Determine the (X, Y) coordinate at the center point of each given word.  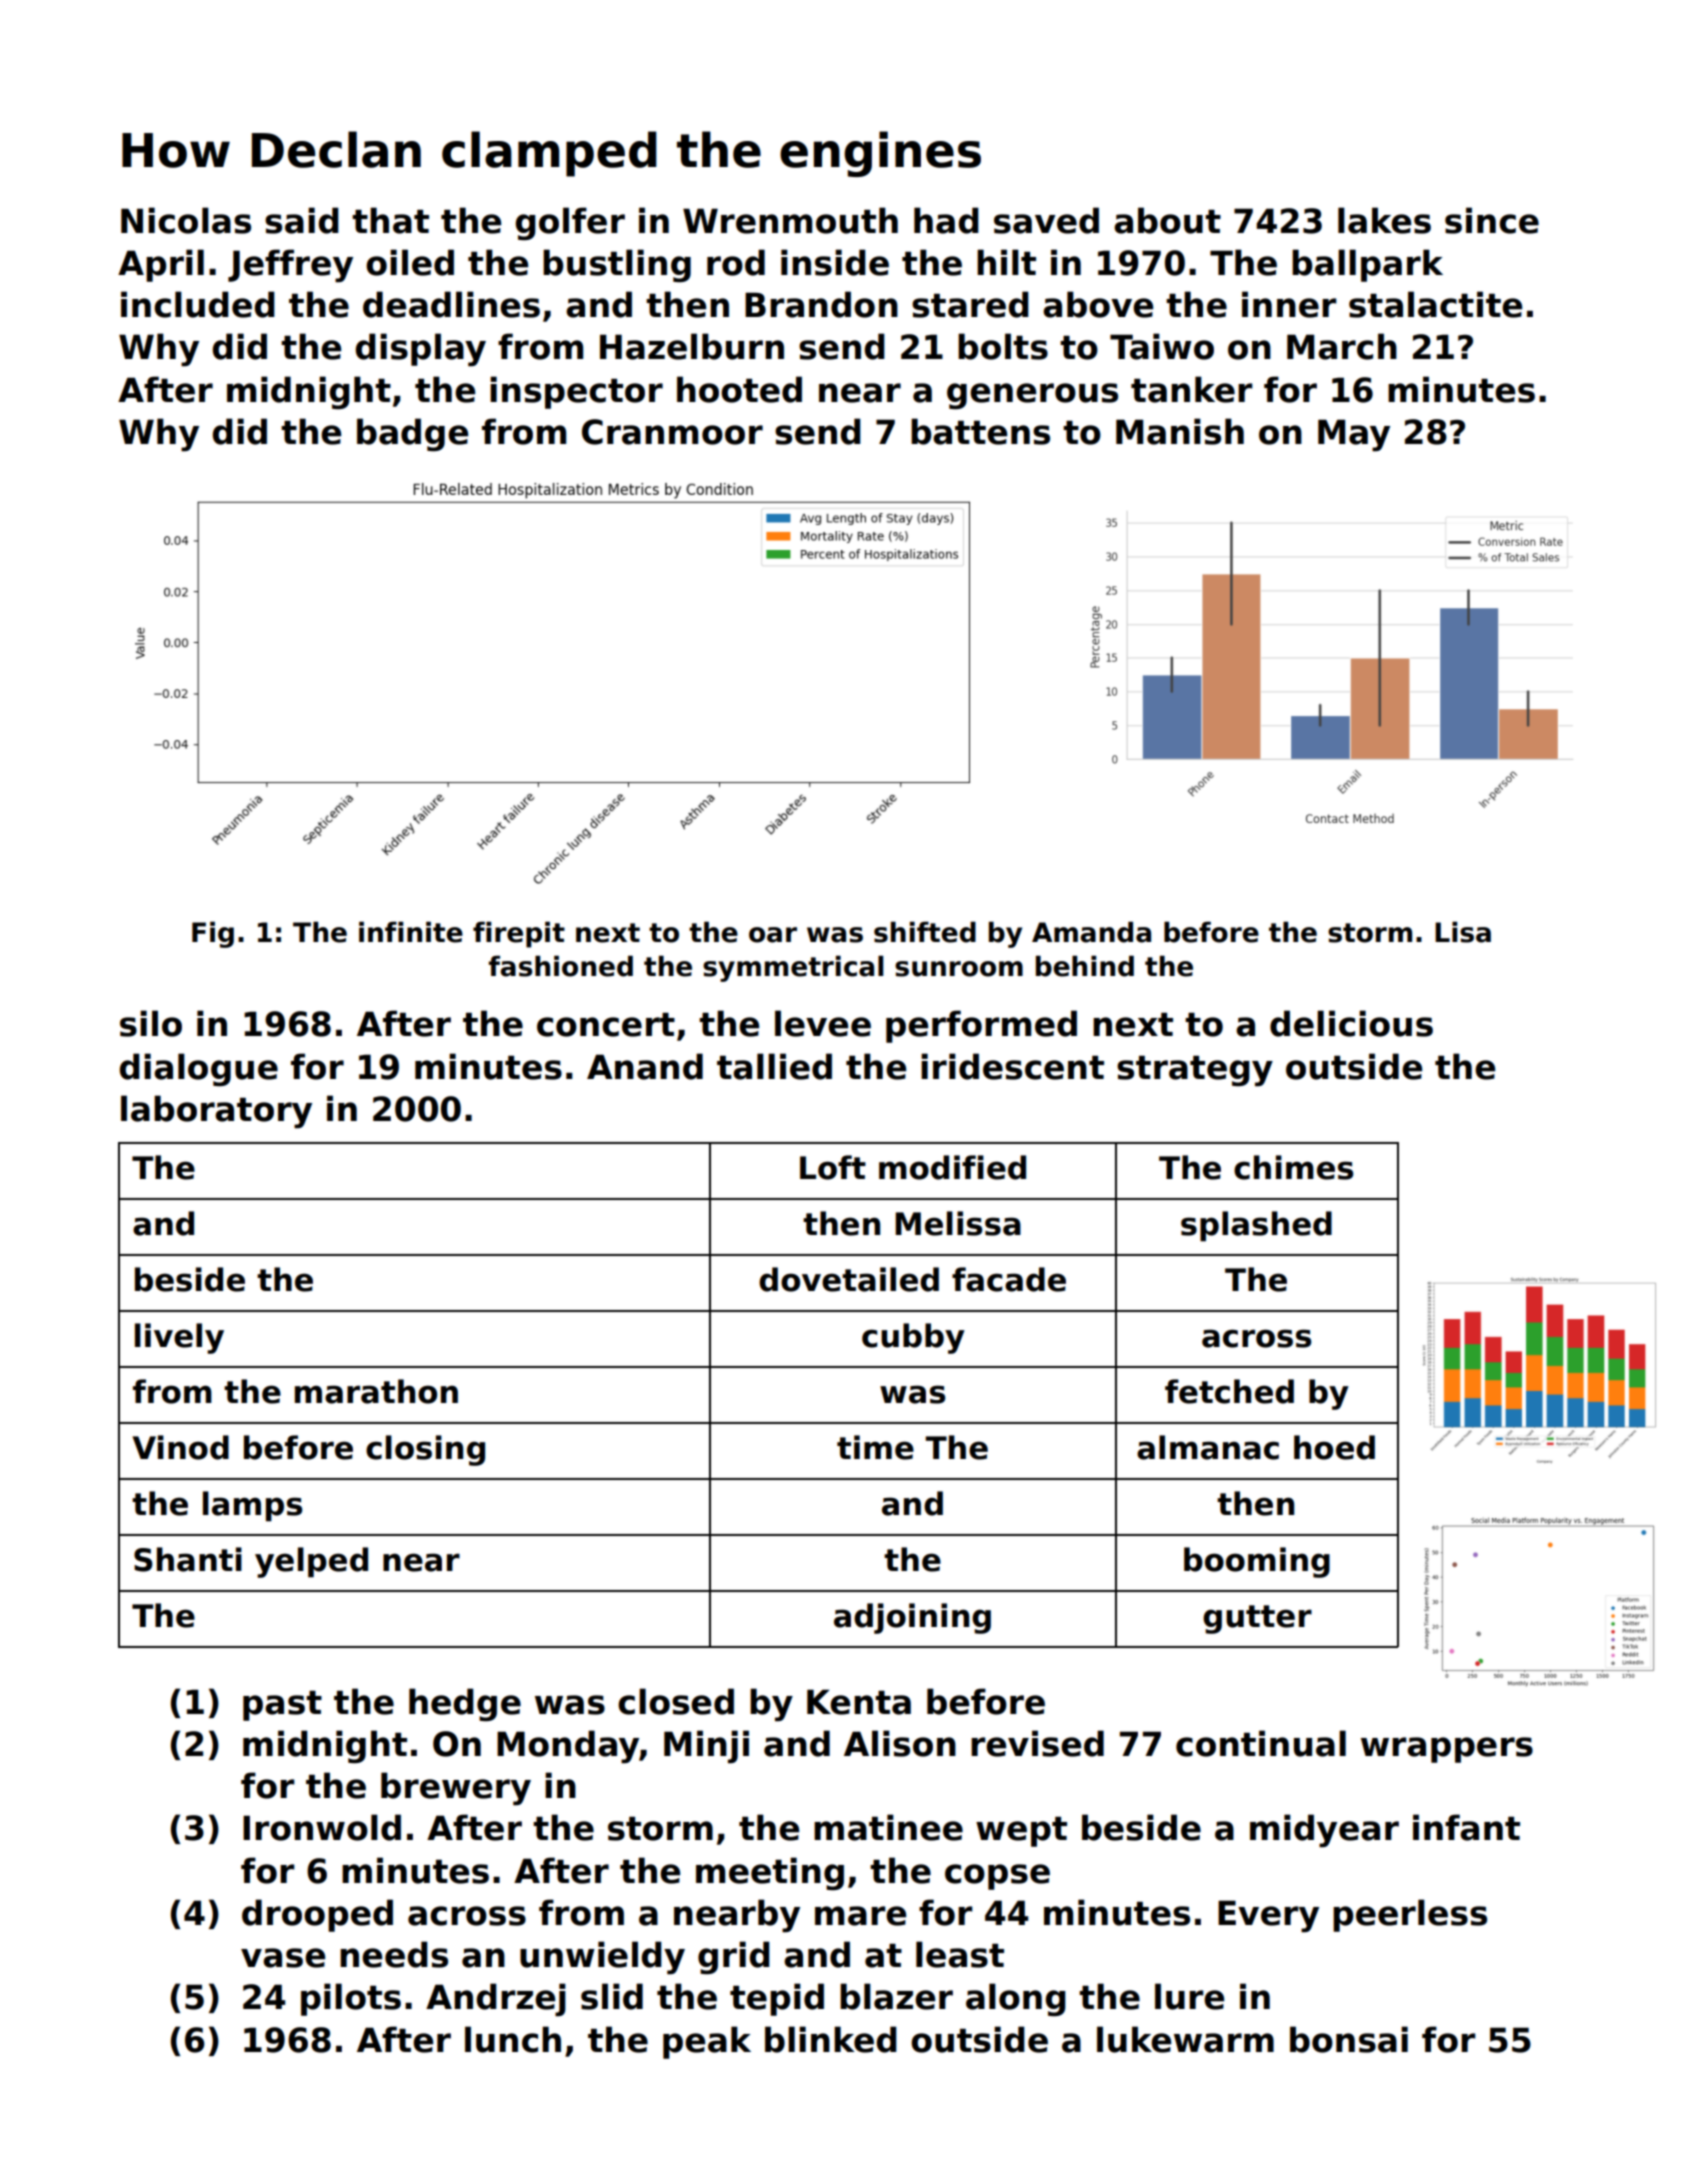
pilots (351, 1999)
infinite (411, 932)
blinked (831, 2039)
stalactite (1435, 304)
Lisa (1463, 932)
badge (412, 434)
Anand (645, 1066)
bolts (1003, 346)
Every (1268, 1916)
